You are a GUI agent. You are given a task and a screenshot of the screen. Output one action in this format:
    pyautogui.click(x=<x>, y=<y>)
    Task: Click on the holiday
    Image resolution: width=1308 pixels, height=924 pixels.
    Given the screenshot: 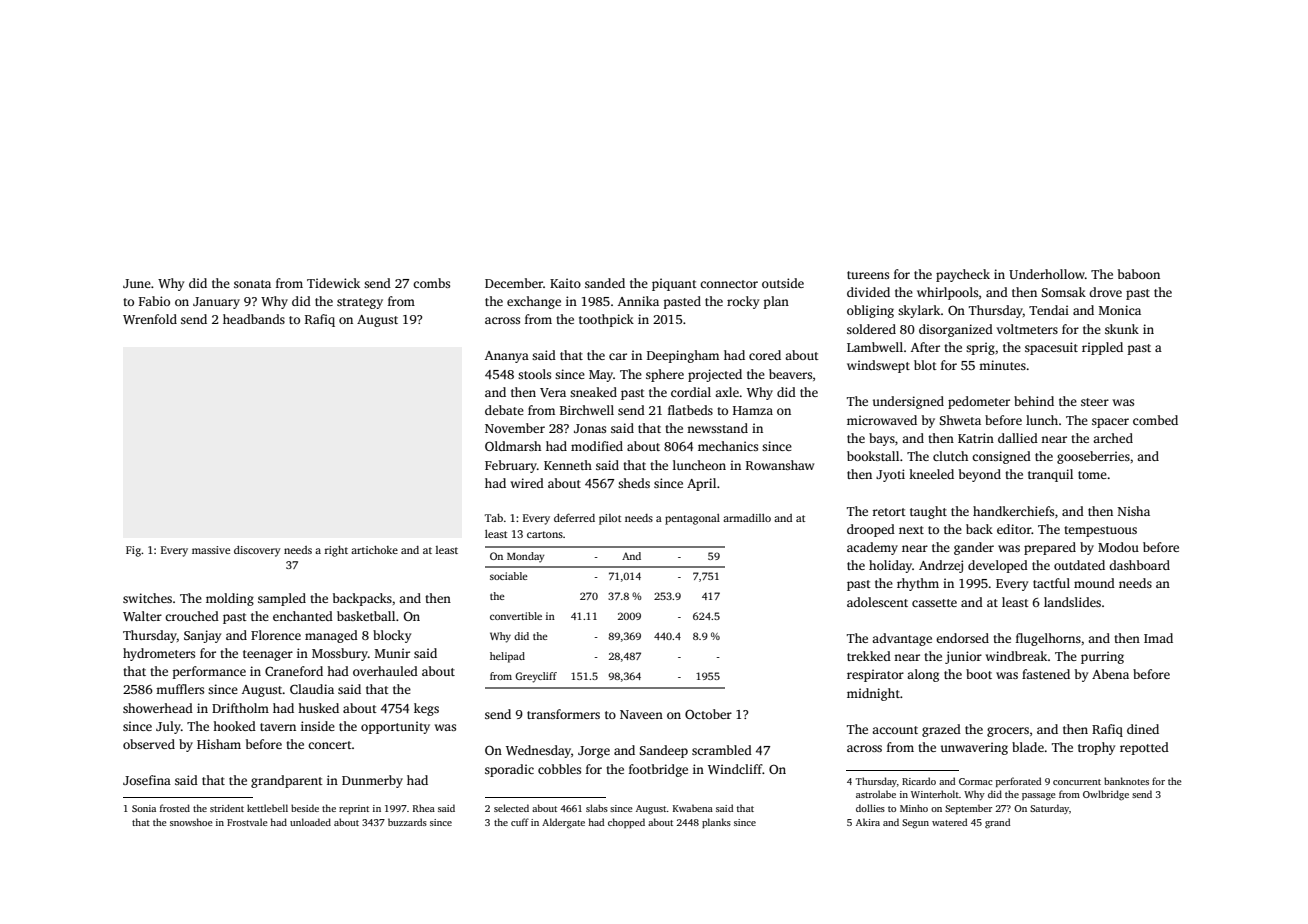 What is the action you would take?
    pyautogui.click(x=890, y=566)
